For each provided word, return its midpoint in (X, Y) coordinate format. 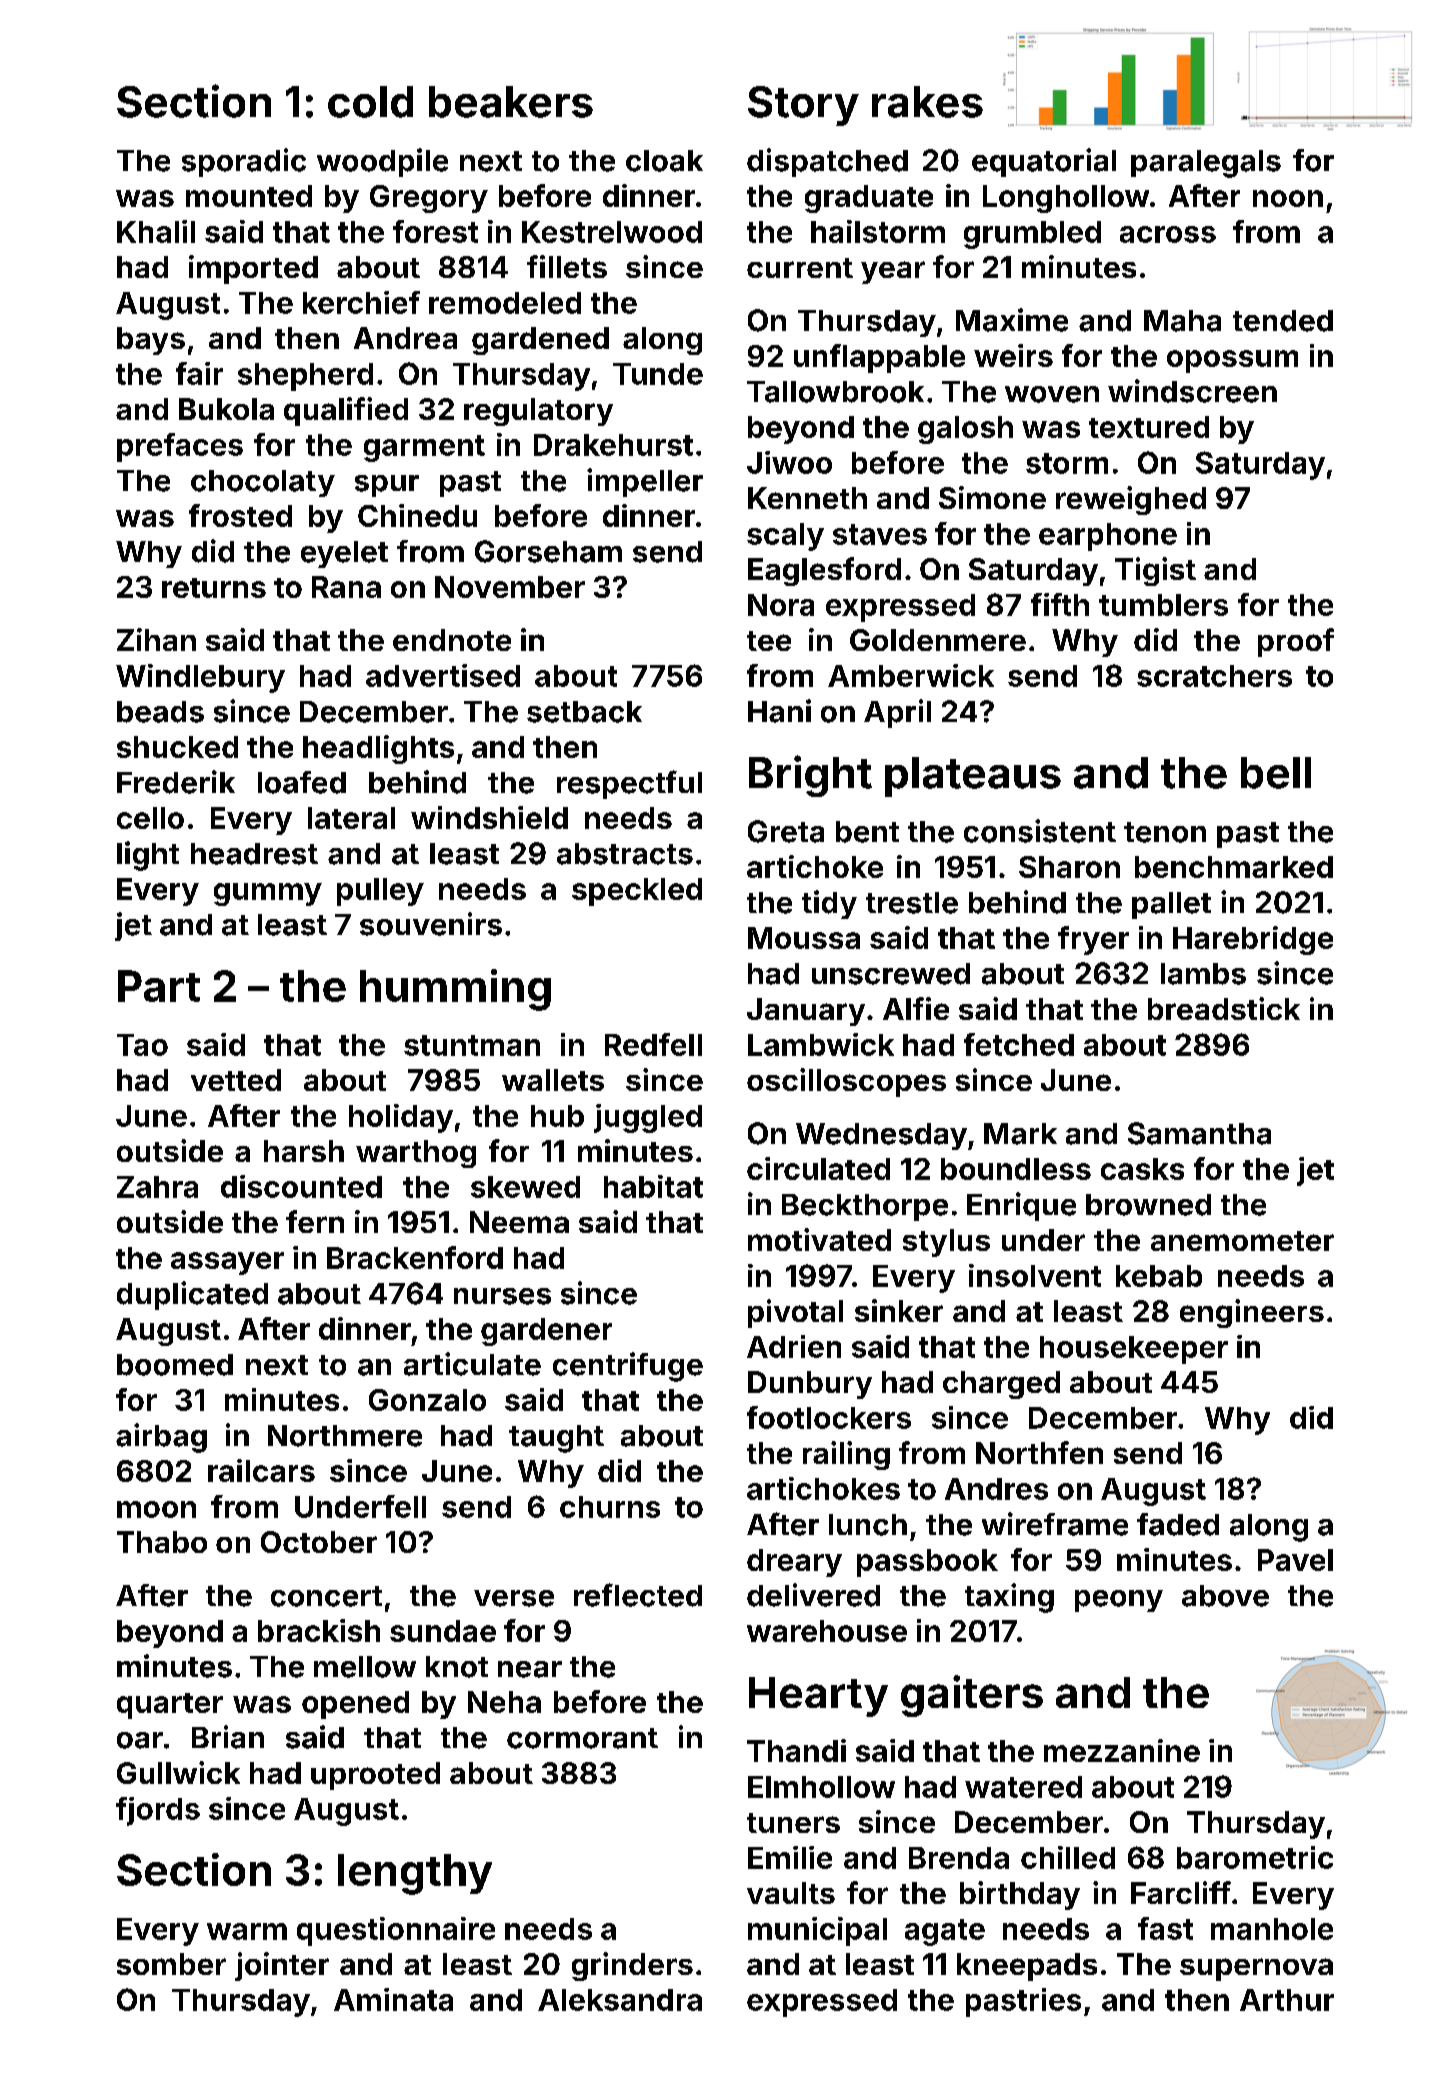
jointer (282, 1966)
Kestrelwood (612, 232)
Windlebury (200, 678)
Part (159, 986)
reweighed (1131, 500)
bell (1276, 773)
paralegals (1206, 164)
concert (326, 1596)
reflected (638, 1595)
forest (435, 231)
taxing (1009, 1598)
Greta (786, 831)
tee (769, 641)
